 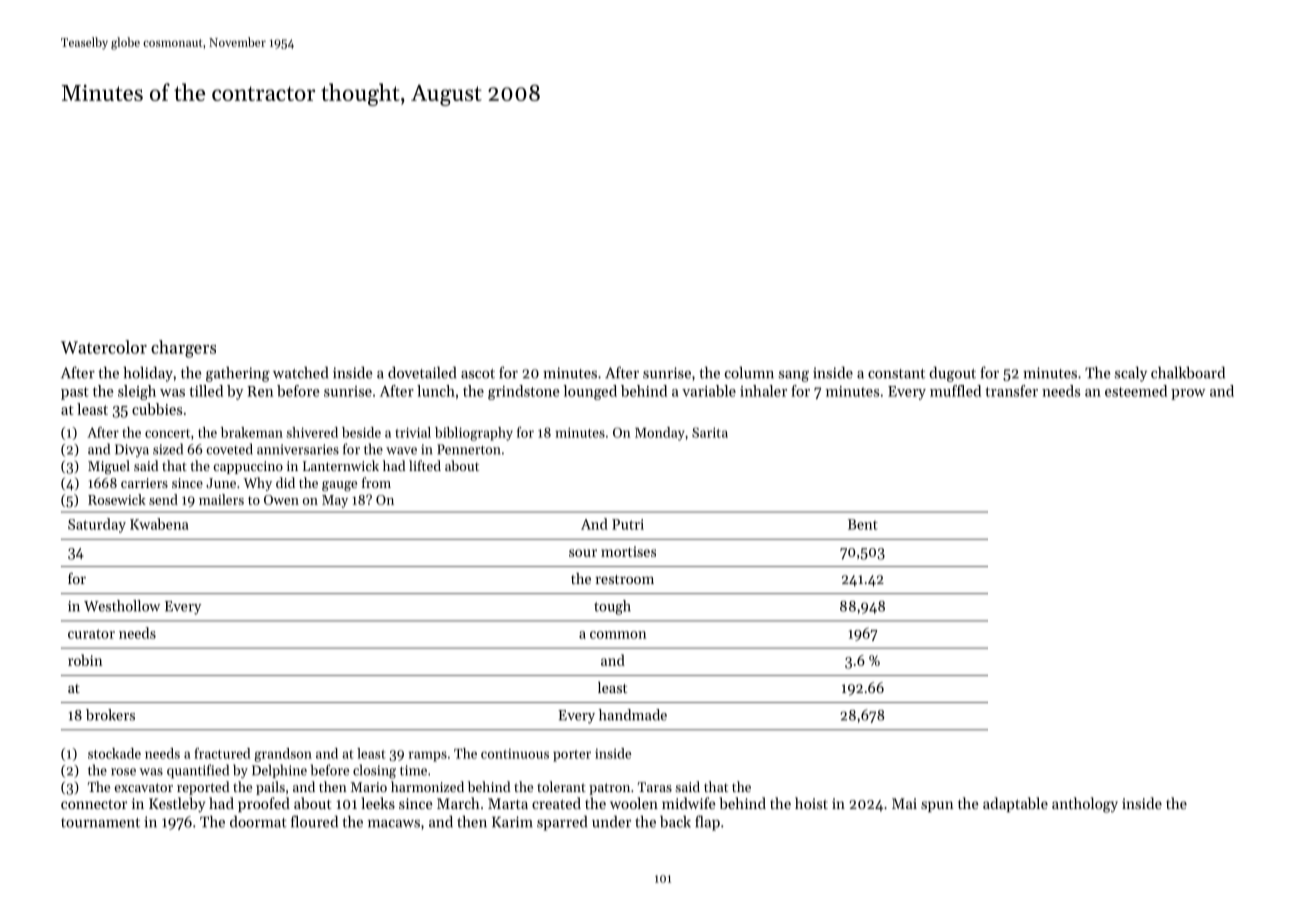 What do you see at coordinates (252, 432) in the screenshot?
I see `brakeman` at bounding box center [252, 432].
